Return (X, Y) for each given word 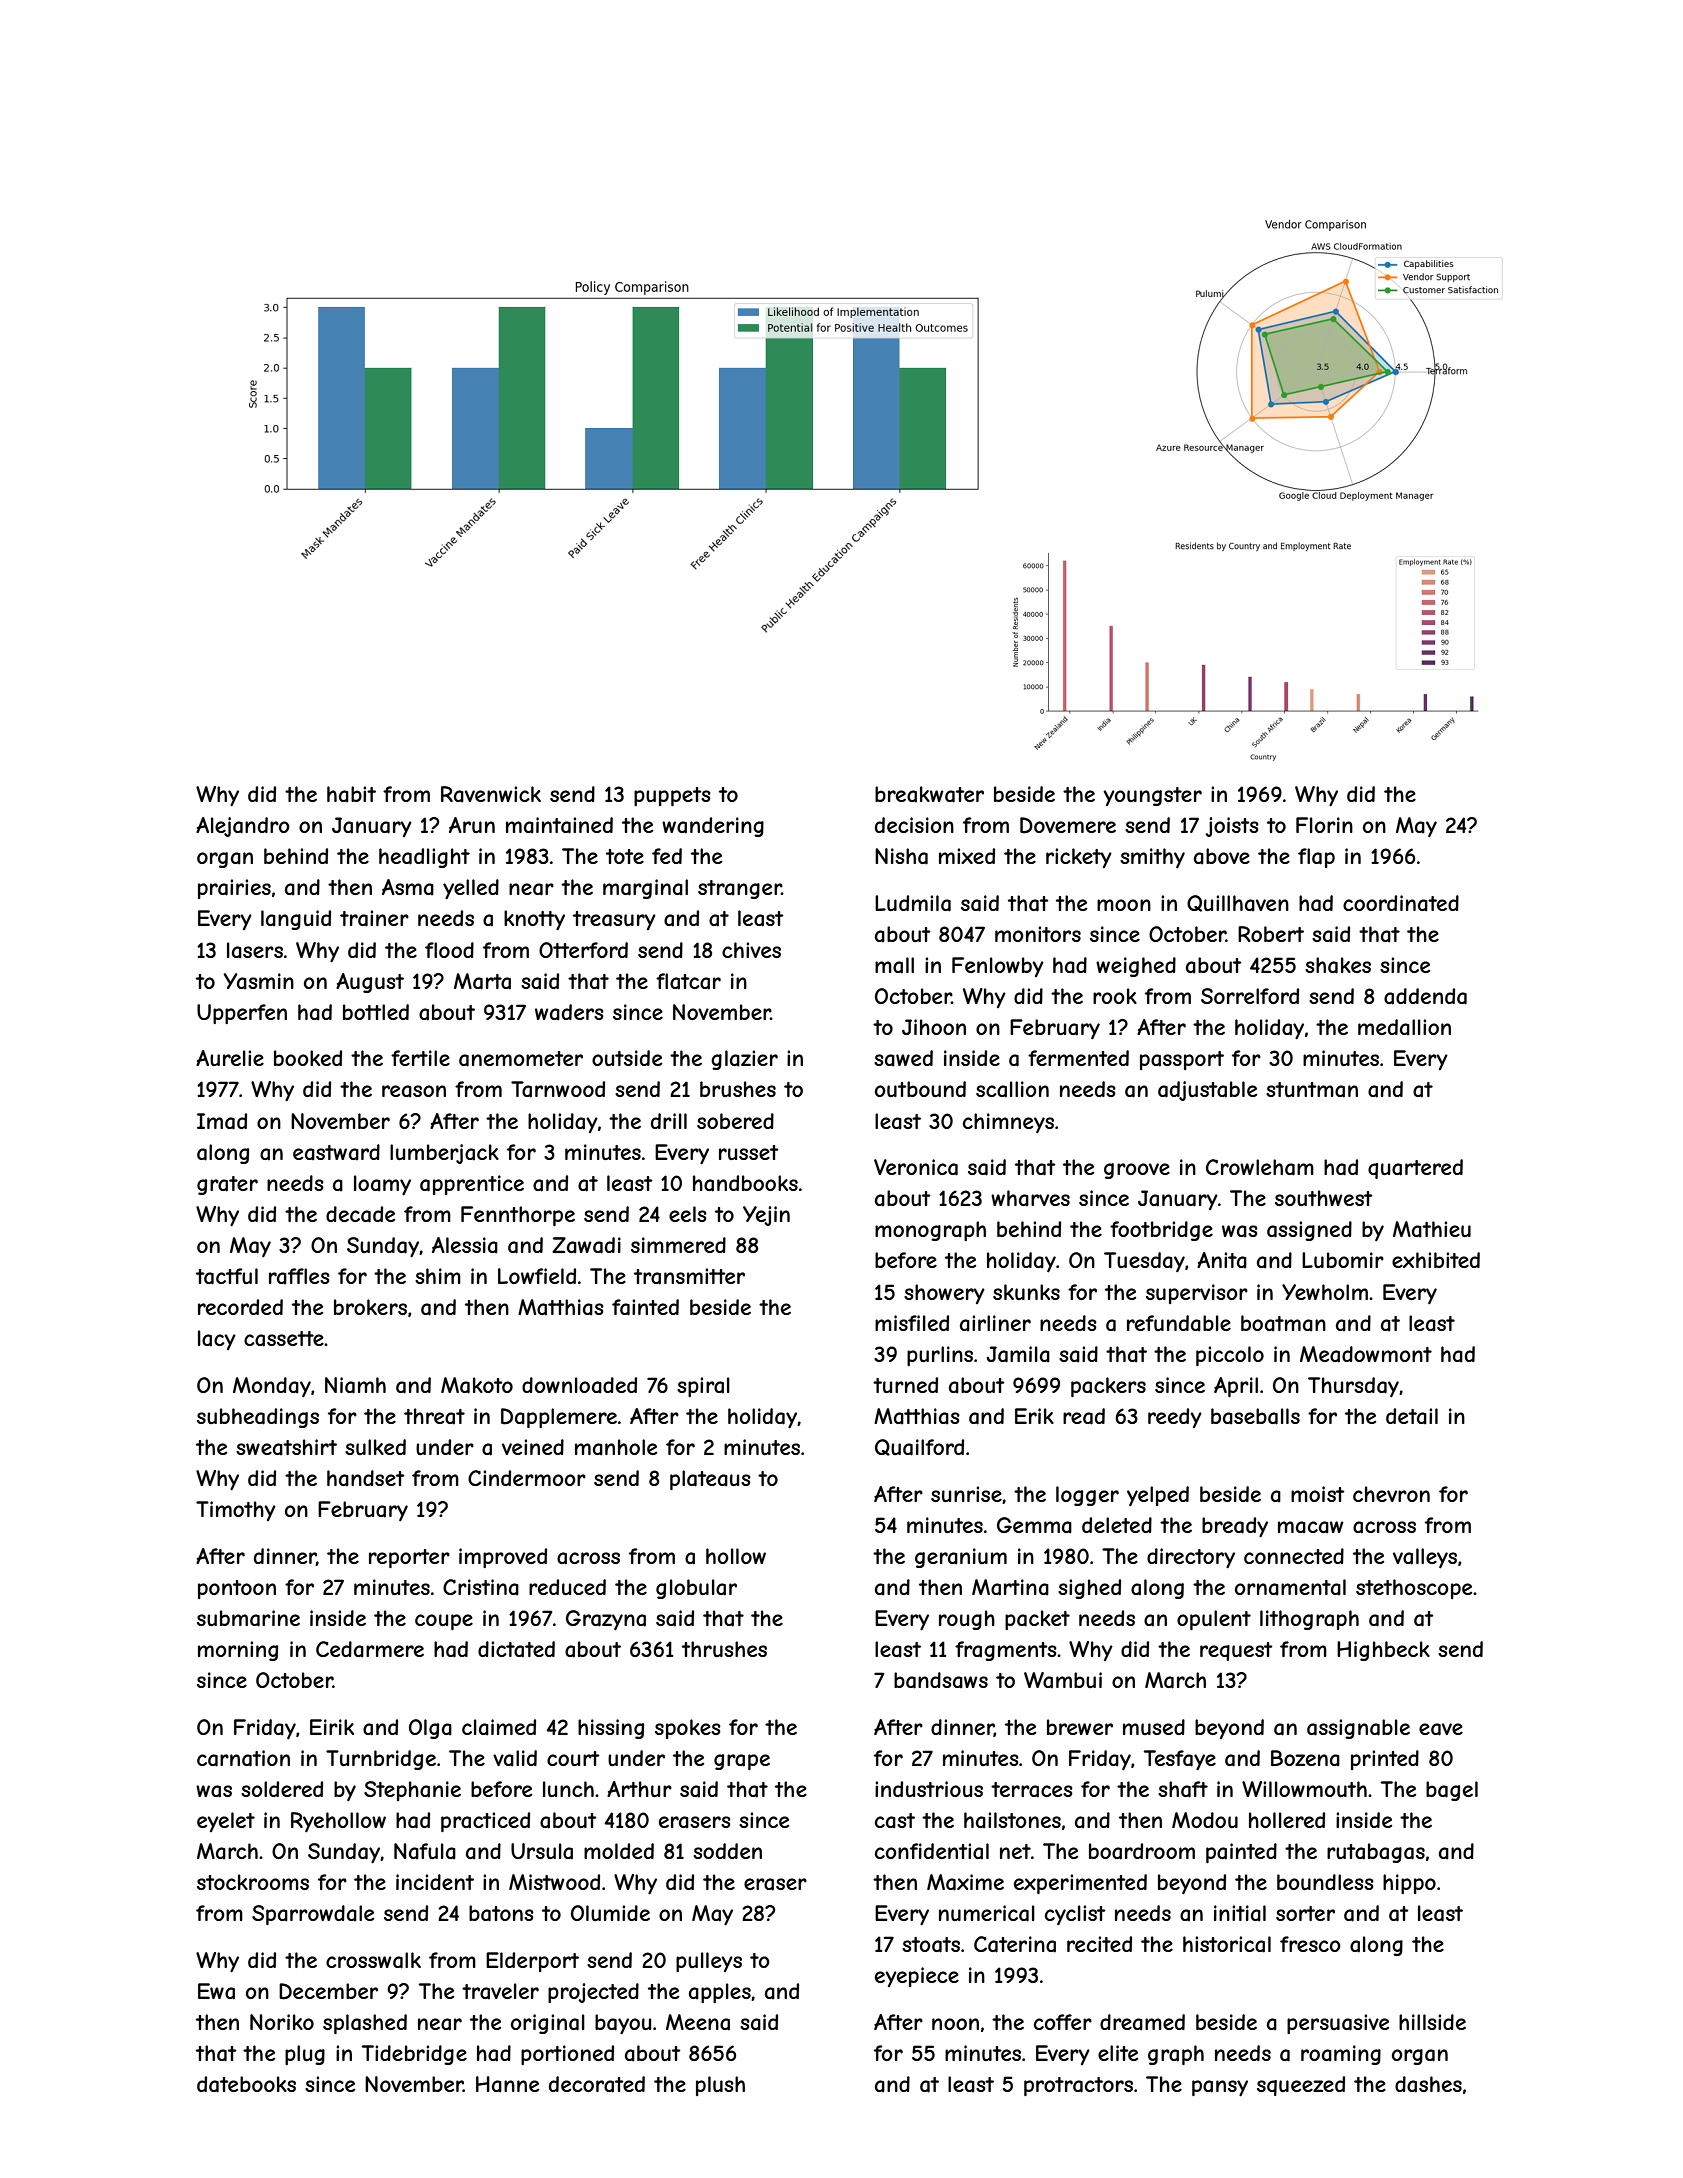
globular (696, 1589)
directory (1191, 1558)
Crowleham (1260, 1167)
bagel (1452, 1791)
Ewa (216, 1991)
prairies (234, 889)
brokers (370, 1307)
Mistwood (554, 1882)
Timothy (236, 1511)
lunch (568, 1789)
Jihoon (934, 1027)
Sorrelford (1250, 996)
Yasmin (258, 981)
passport (1182, 1060)
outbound (920, 1089)
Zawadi (586, 1245)
